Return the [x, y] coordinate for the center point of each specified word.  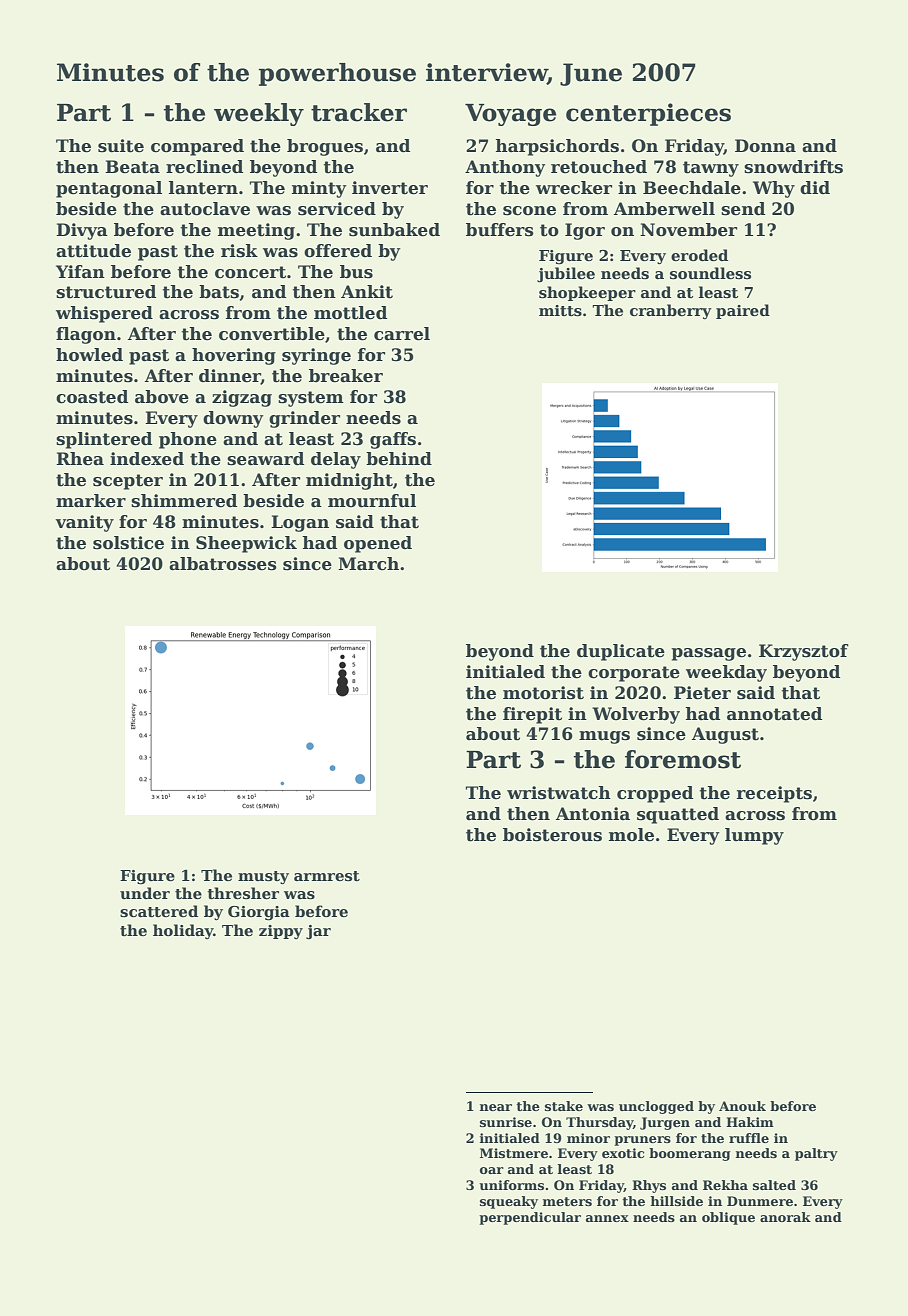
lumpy [754, 836]
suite [121, 146]
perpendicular [530, 1218]
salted [774, 1185]
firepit [532, 715]
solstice [128, 543]
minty [319, 189]
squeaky [509, 1202]
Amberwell [664, 209]
